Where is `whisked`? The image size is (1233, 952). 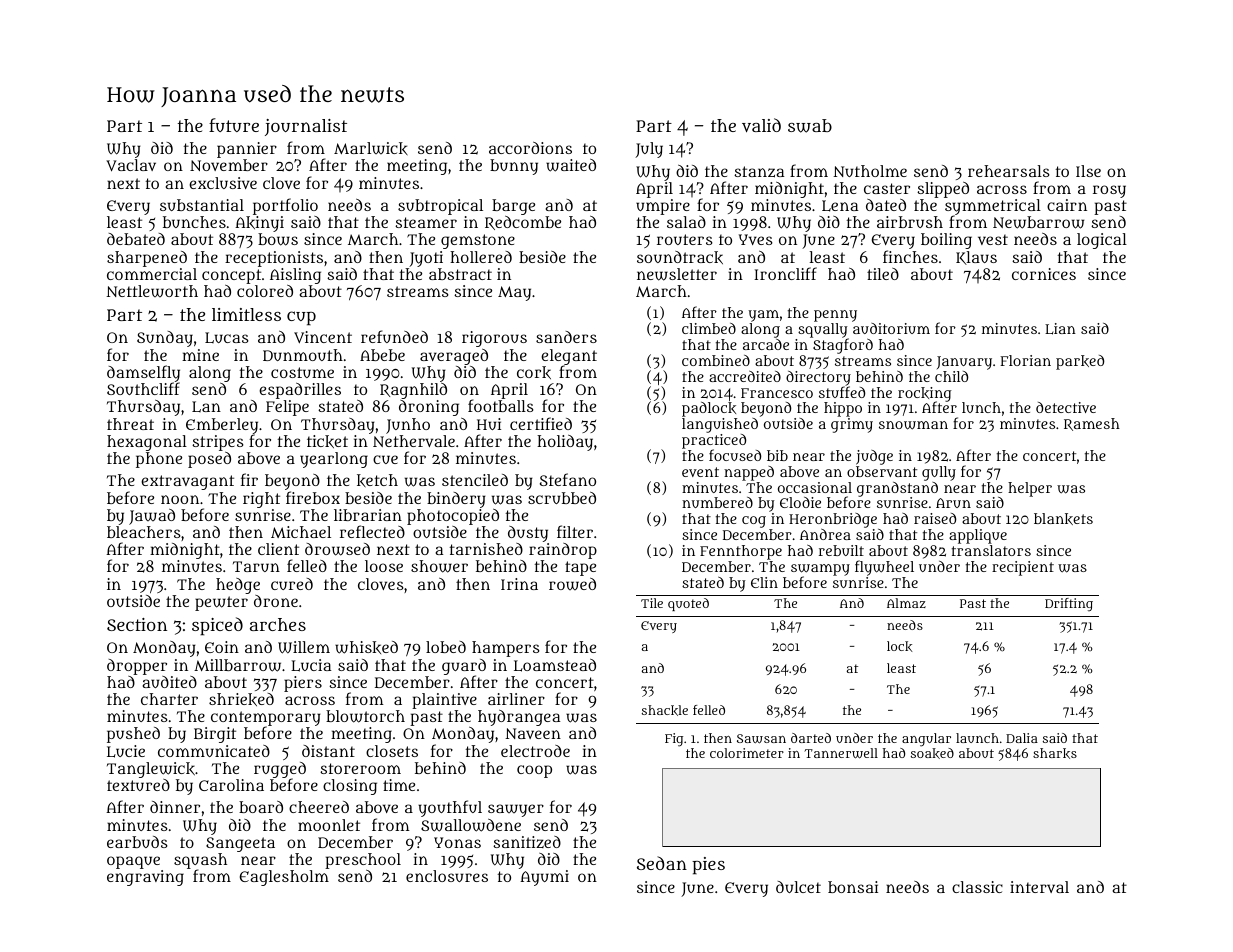 whisked is located at coordinates (366, 647).
